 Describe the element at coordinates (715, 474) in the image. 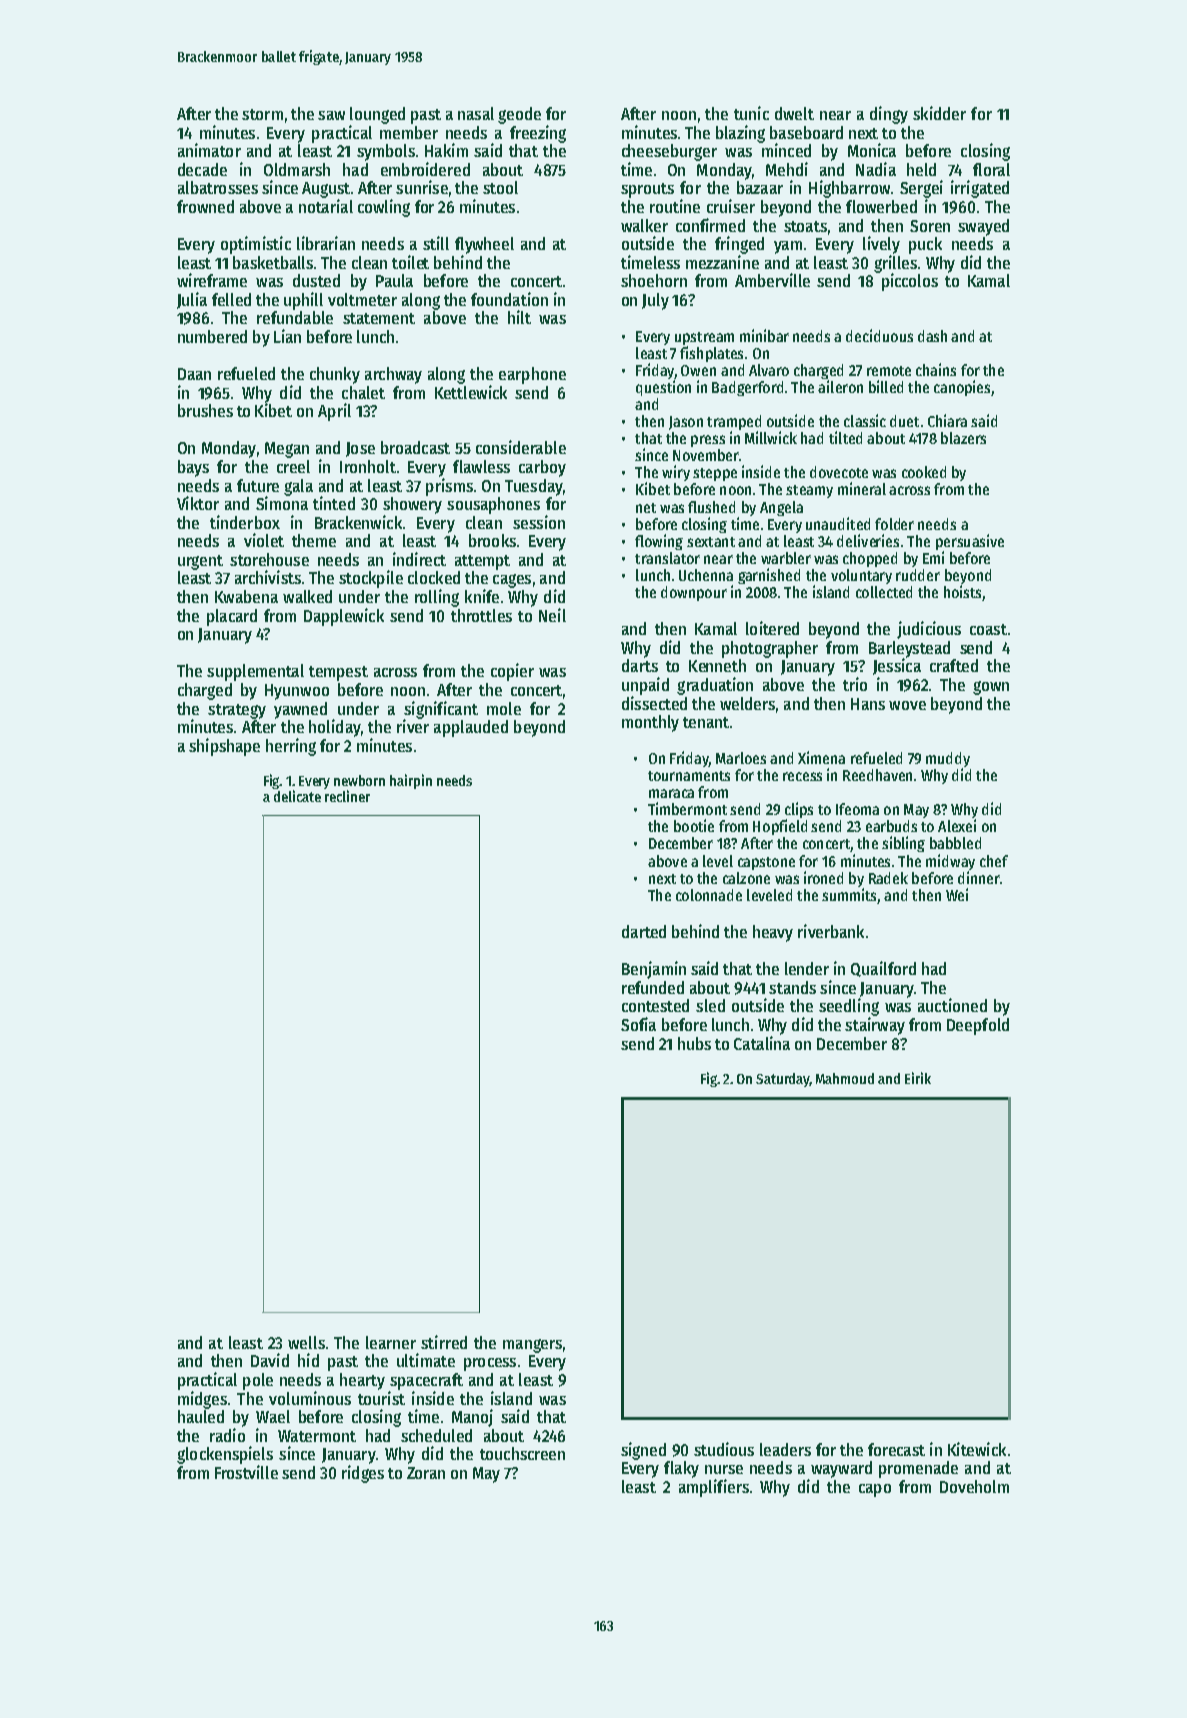

I see `steppe` at that location.
